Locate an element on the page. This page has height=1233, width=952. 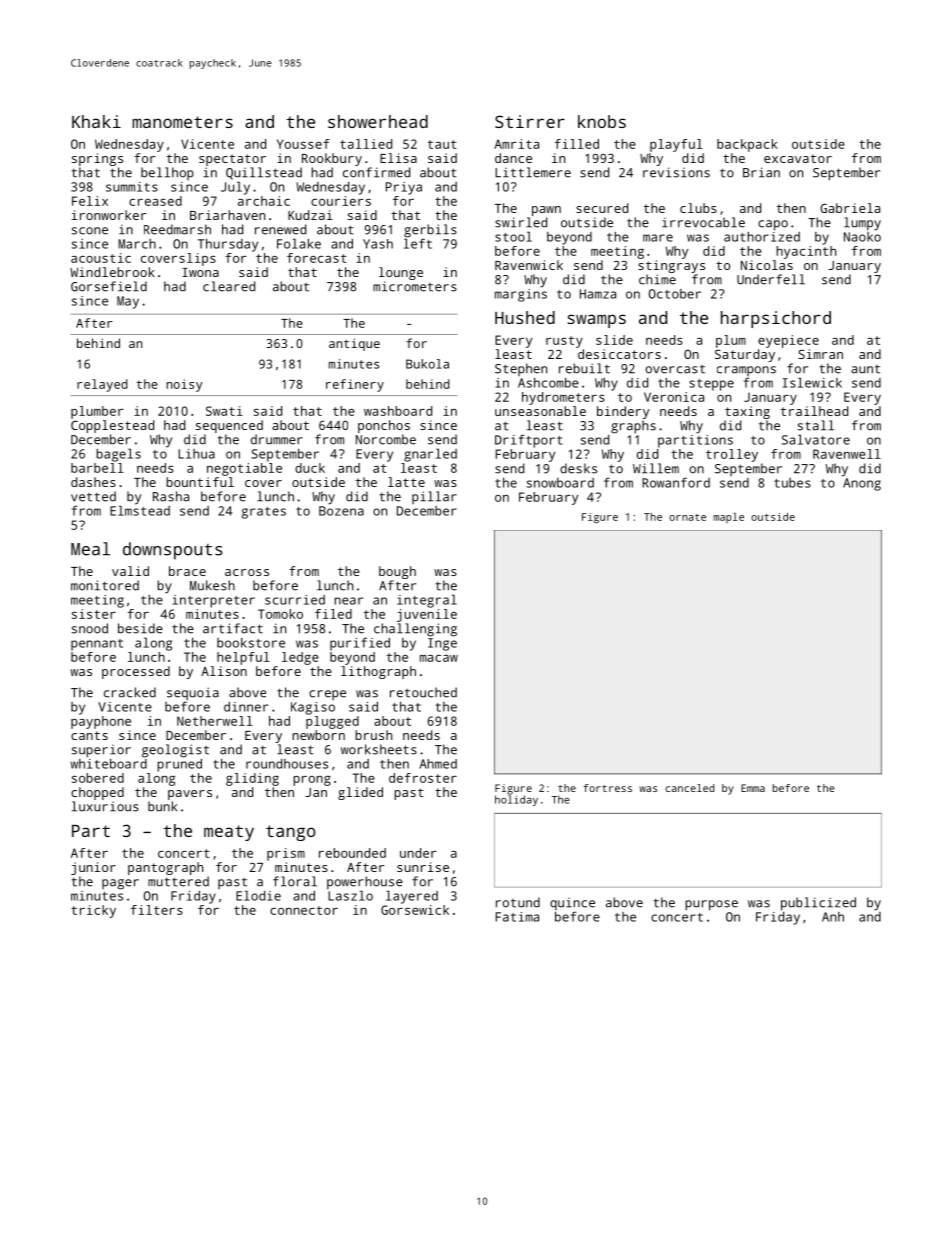
glided is located at coordinates (360, 793).
